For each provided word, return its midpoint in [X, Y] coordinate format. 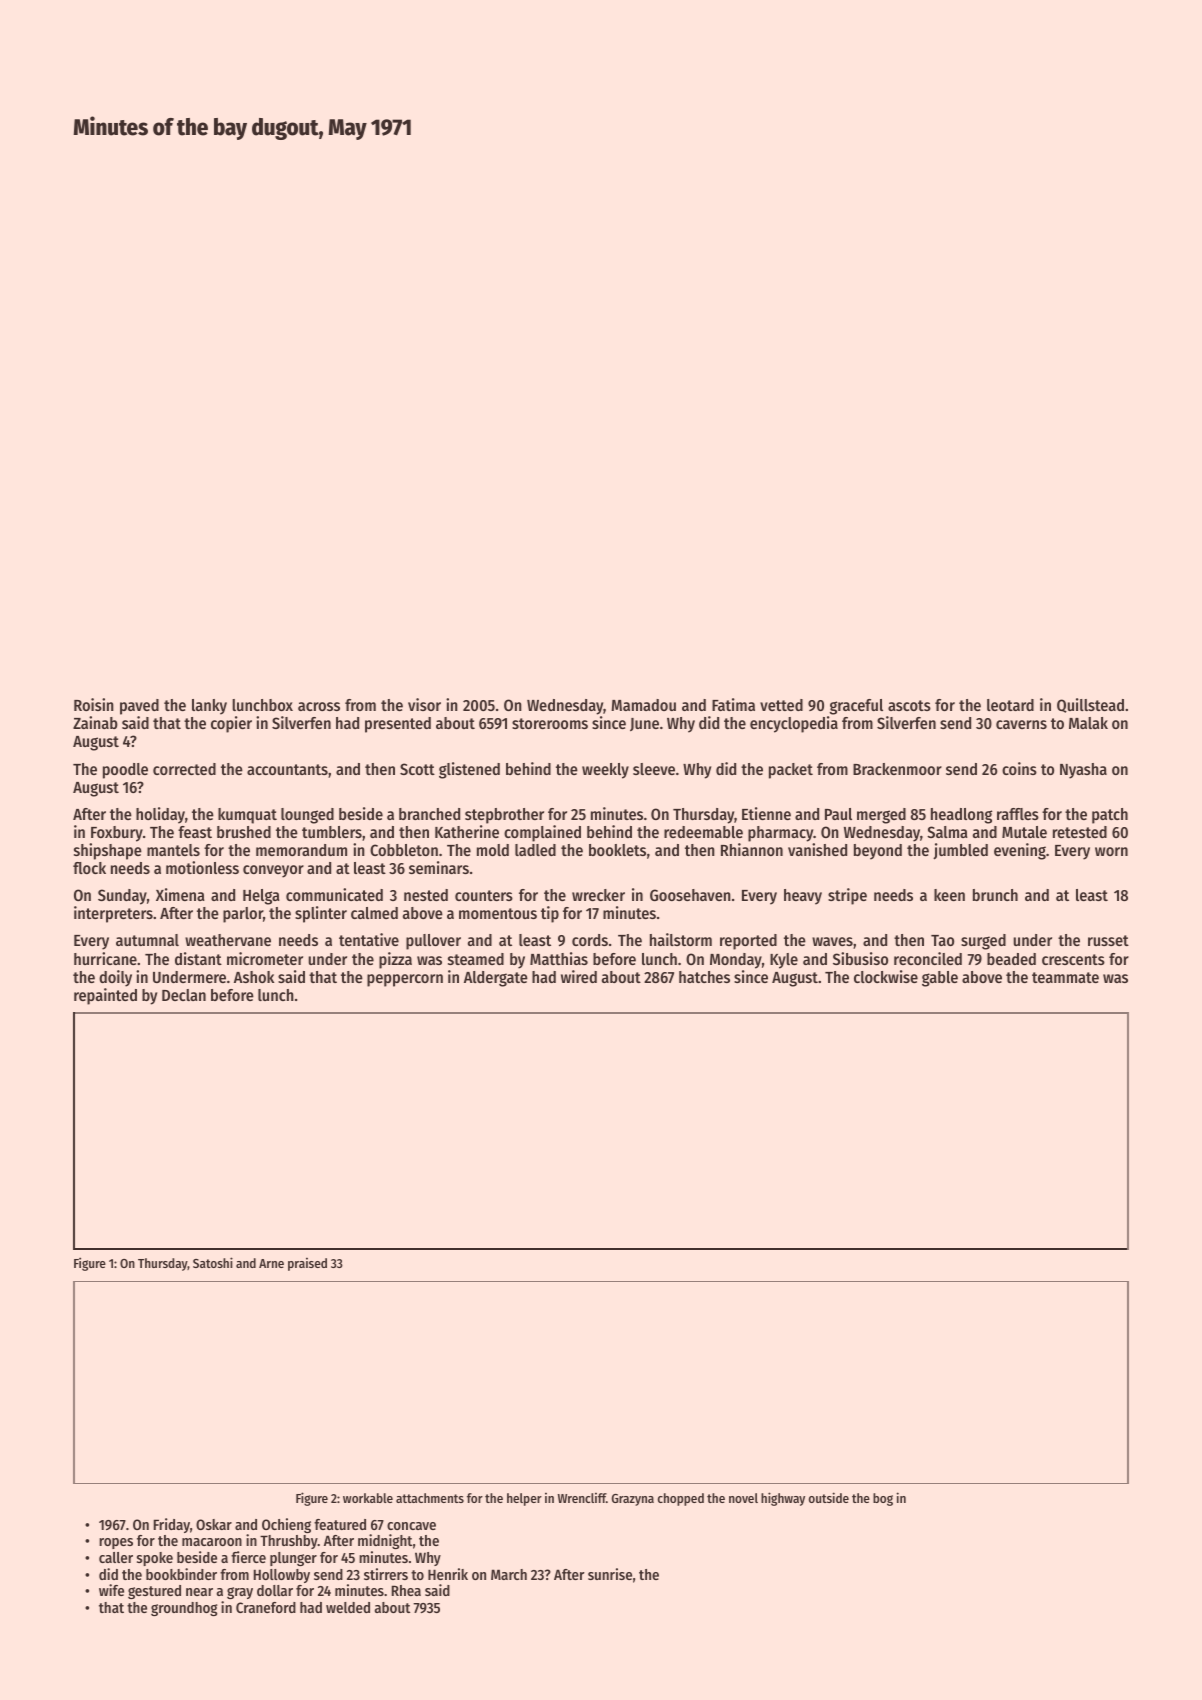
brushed [244, 832]
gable [940, 979]
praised [307, 1264]
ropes [116, 1543]
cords [590, 940]
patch [1110, 816]
